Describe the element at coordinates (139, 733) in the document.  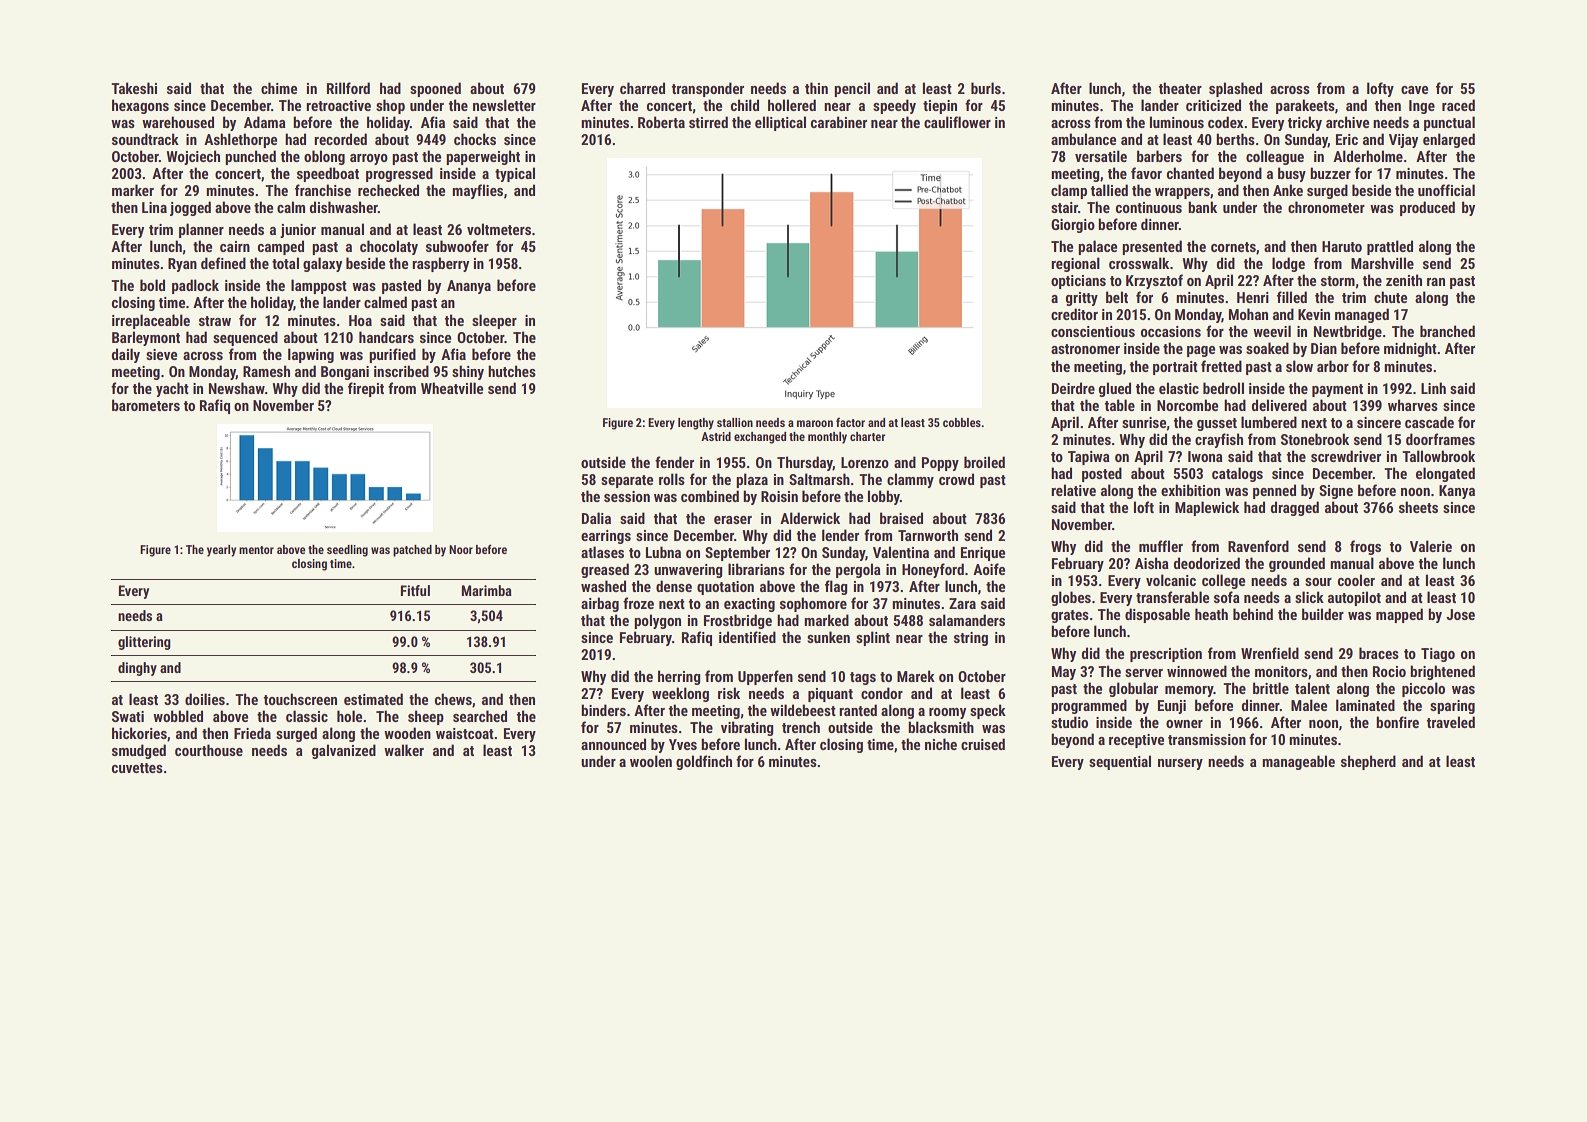
I see `hickories` at that location.
